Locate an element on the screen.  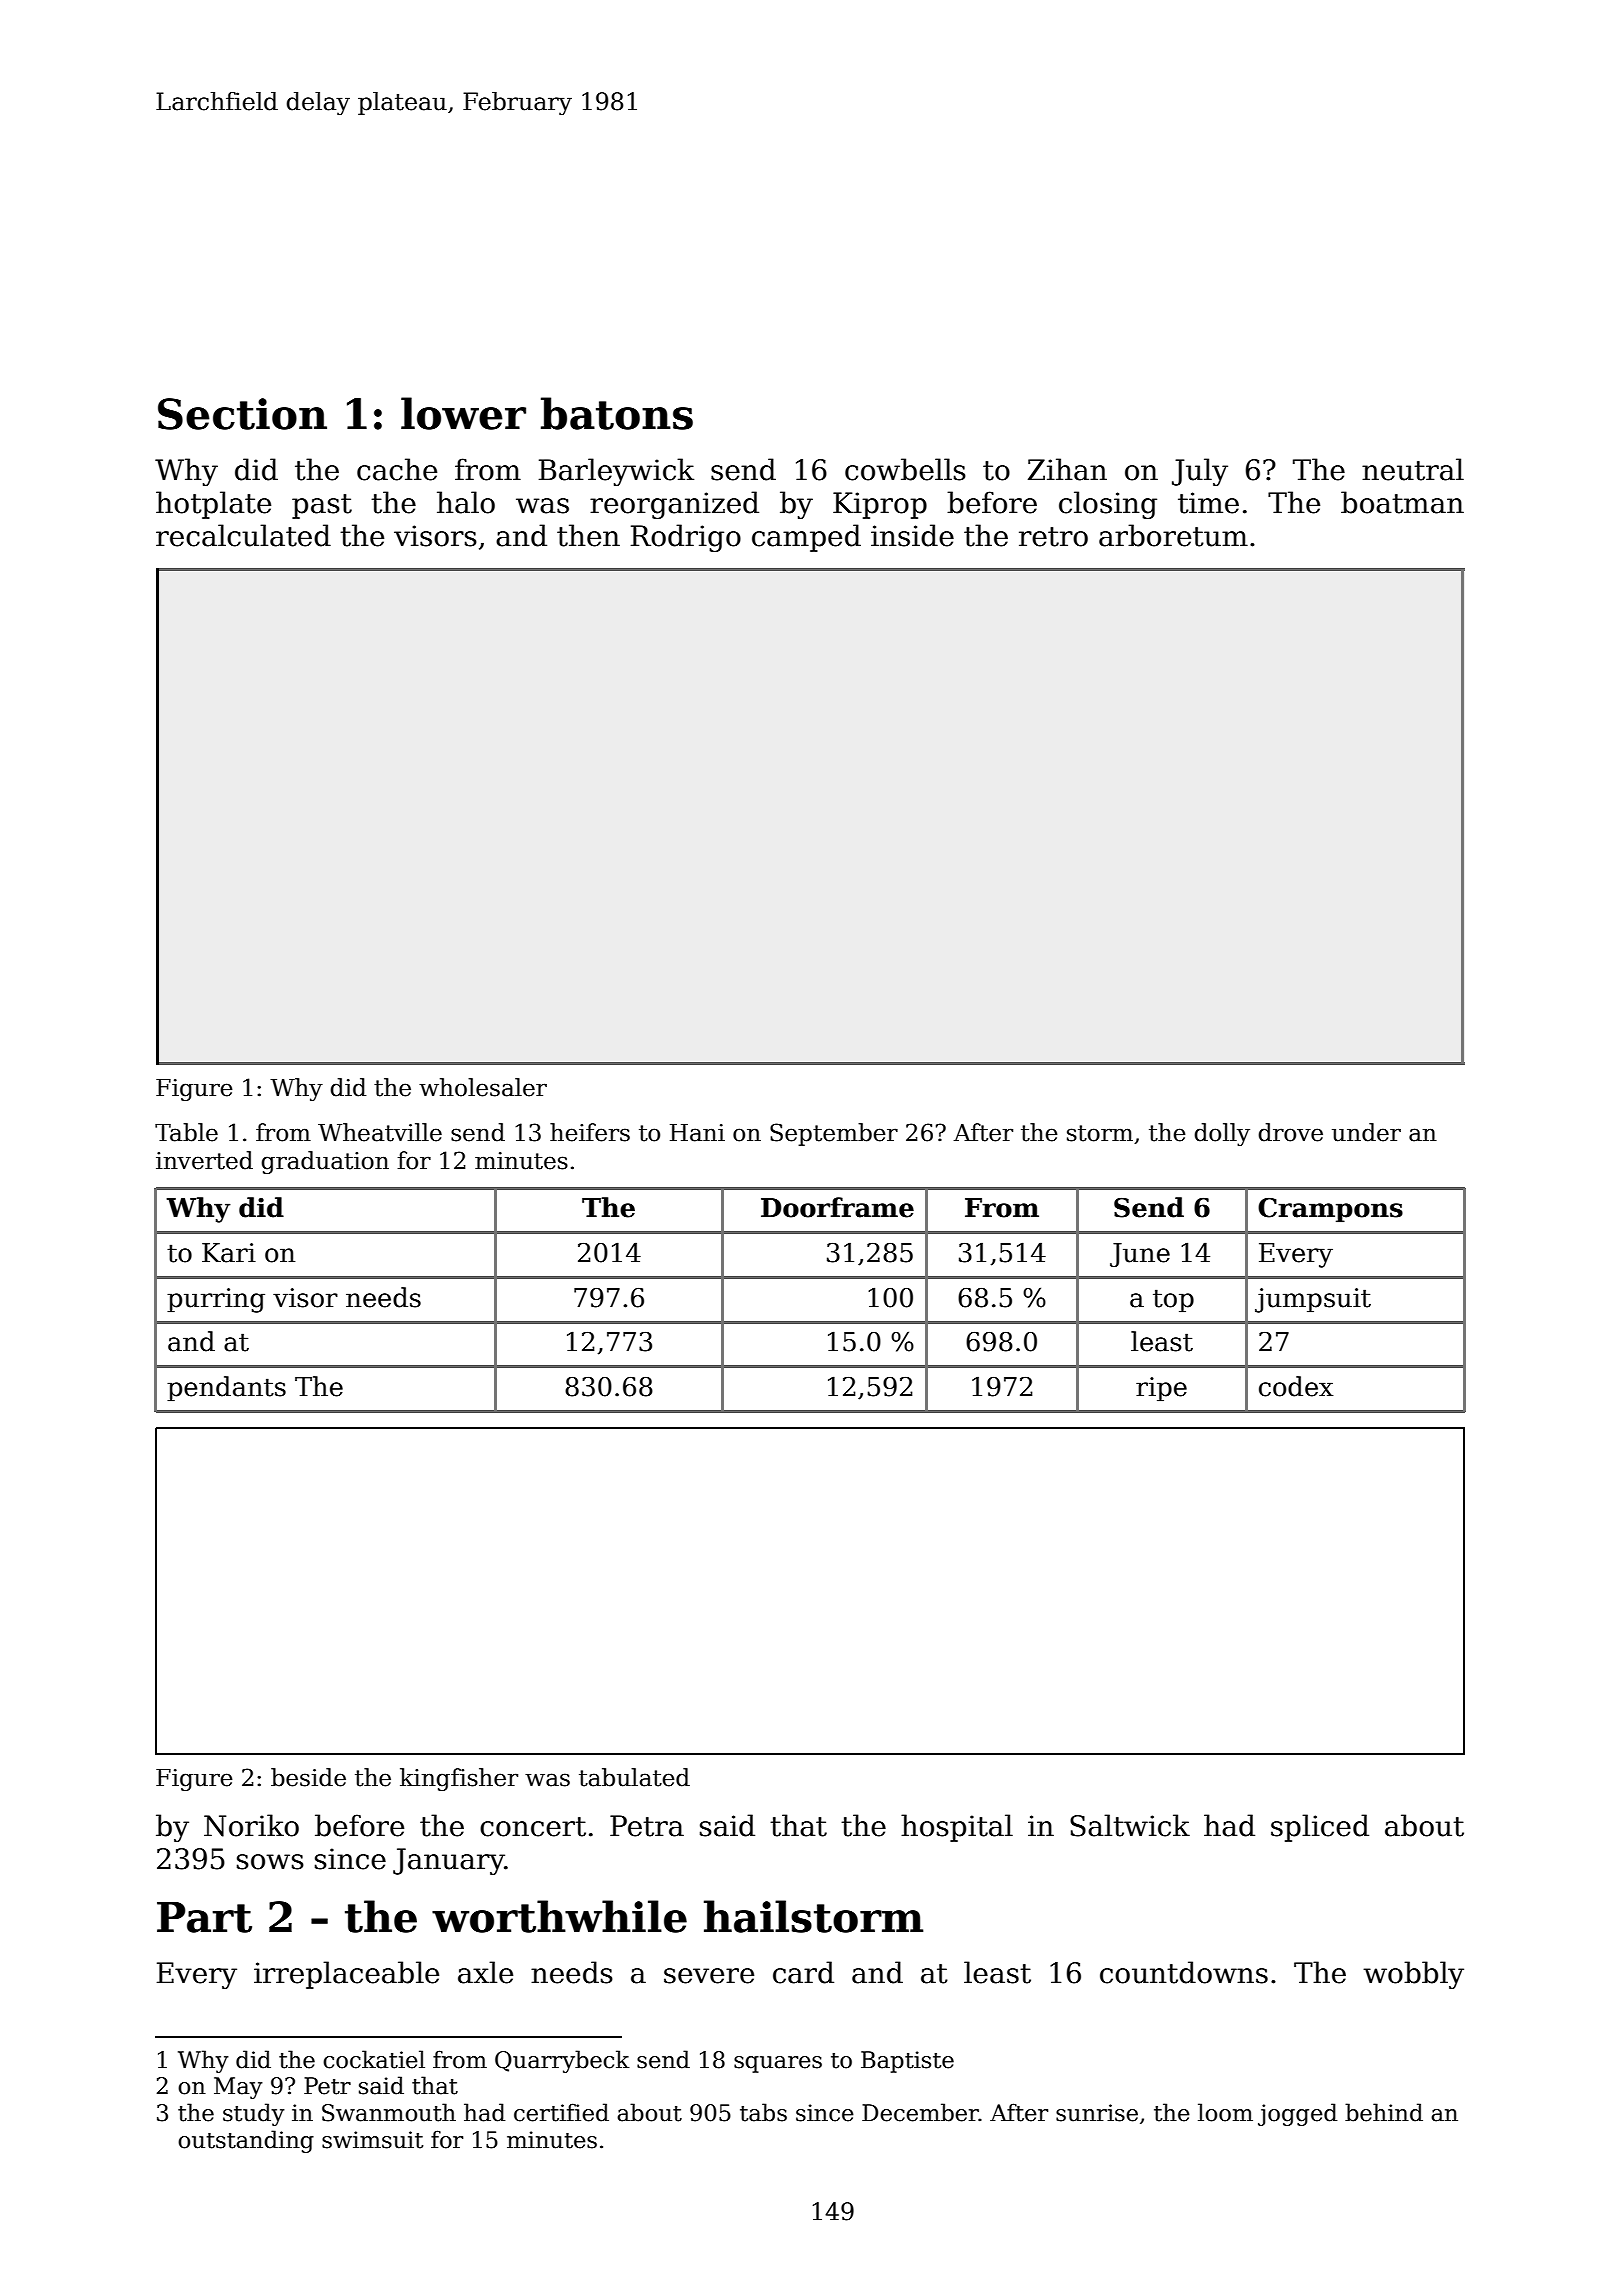
neutral is located at coordinates (1413, 469).
